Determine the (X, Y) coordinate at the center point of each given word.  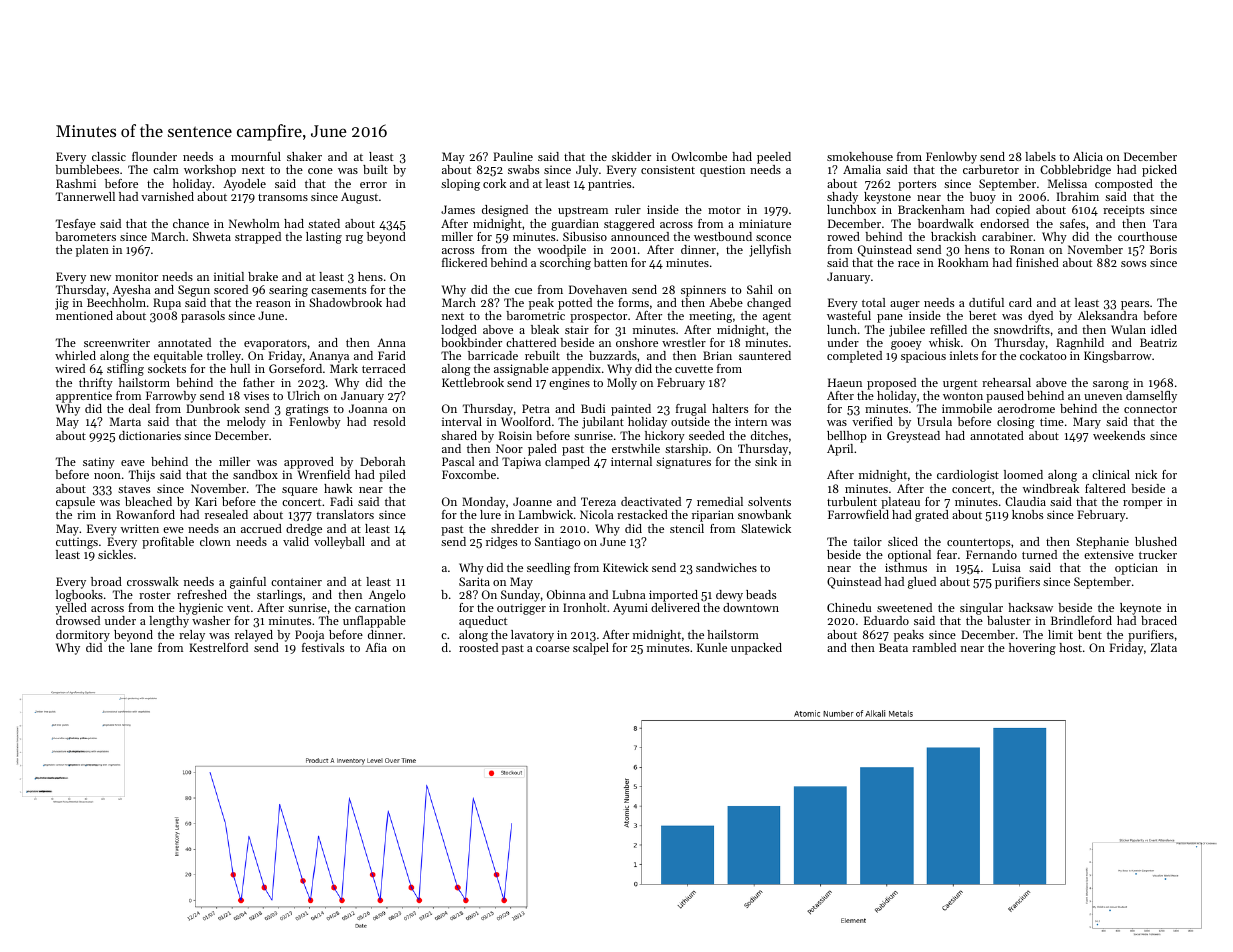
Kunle (712, 647)
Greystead (913, 437)
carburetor (991, 169)
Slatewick (766, 528)
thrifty (96, 384)
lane (141, 647)
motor (724, 210)
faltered (1105, 488)
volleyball (339, 543)
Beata (893, 647)
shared (459, 435)
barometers (85, 236)
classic (109, 156)
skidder (631, 156)
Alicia (1088, 156)
